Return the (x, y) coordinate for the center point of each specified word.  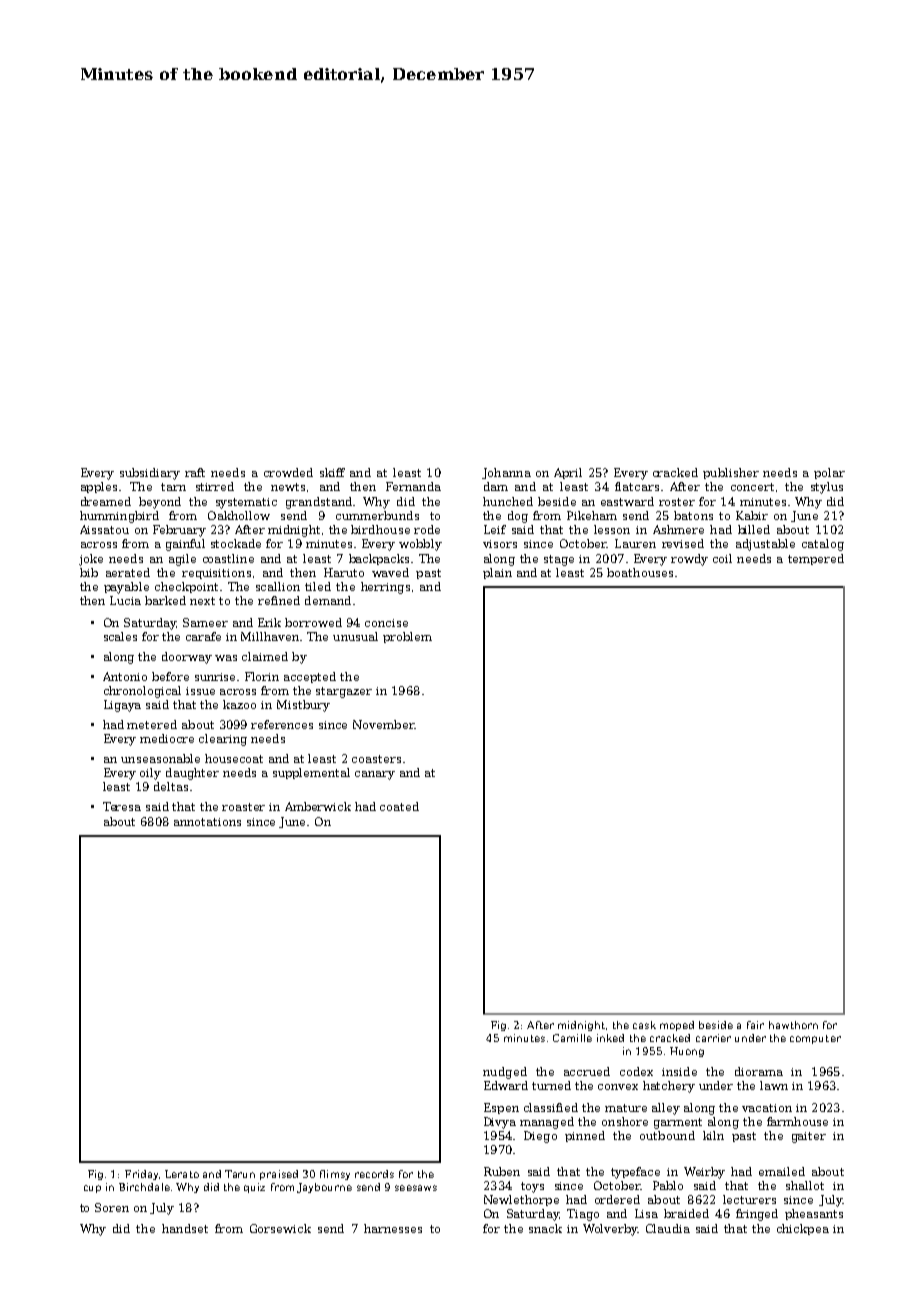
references (282, 724)
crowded (288, 472)
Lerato (182, 1174)
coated (399, 806)
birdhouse (380, 529)
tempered (816, 559)
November (383, 724)
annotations (207, 822)
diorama (759, 1071)
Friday (141, 1175)
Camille (572, 1038)
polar (829, 473)
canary (375, 775)
